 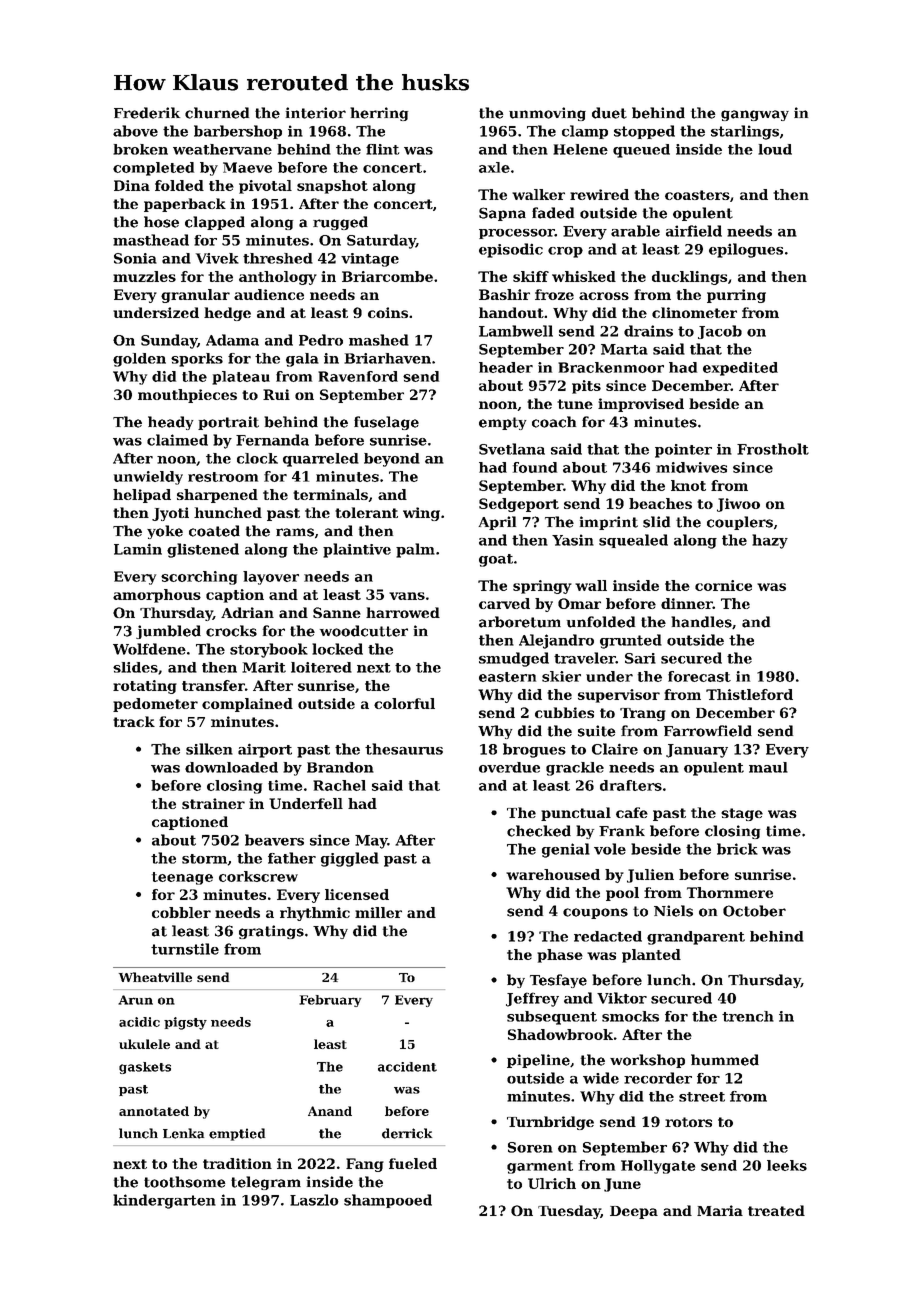 What do you see at coordinates (407, 1067) in the screenshot?
I see `accident` at bounding box center [407, 1067].
